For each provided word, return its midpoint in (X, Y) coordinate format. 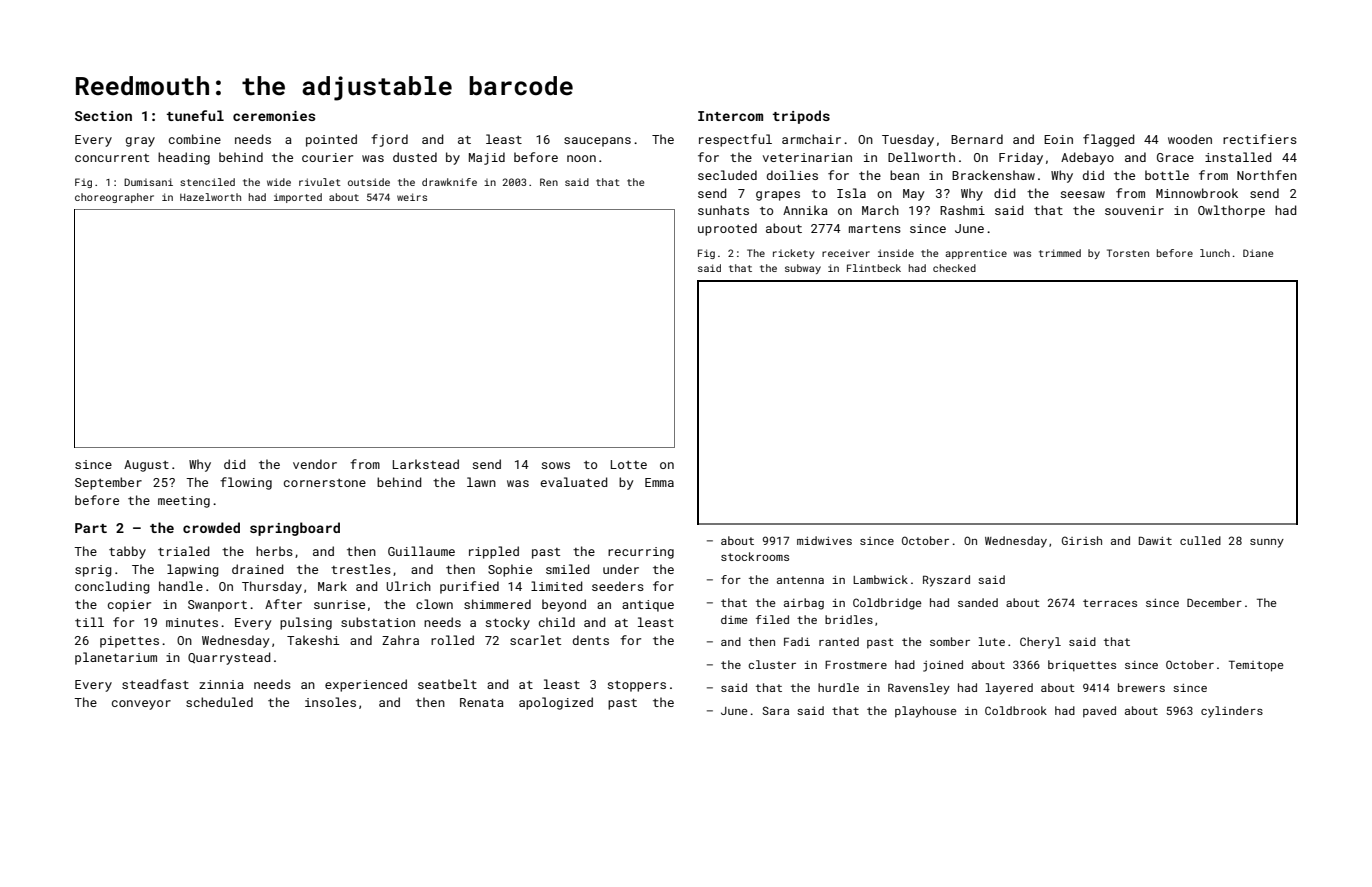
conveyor (141, 705)
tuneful (195, 115)
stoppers (637, 686)
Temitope (1256, 666)
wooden (1190, 139)
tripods (801, 117)
